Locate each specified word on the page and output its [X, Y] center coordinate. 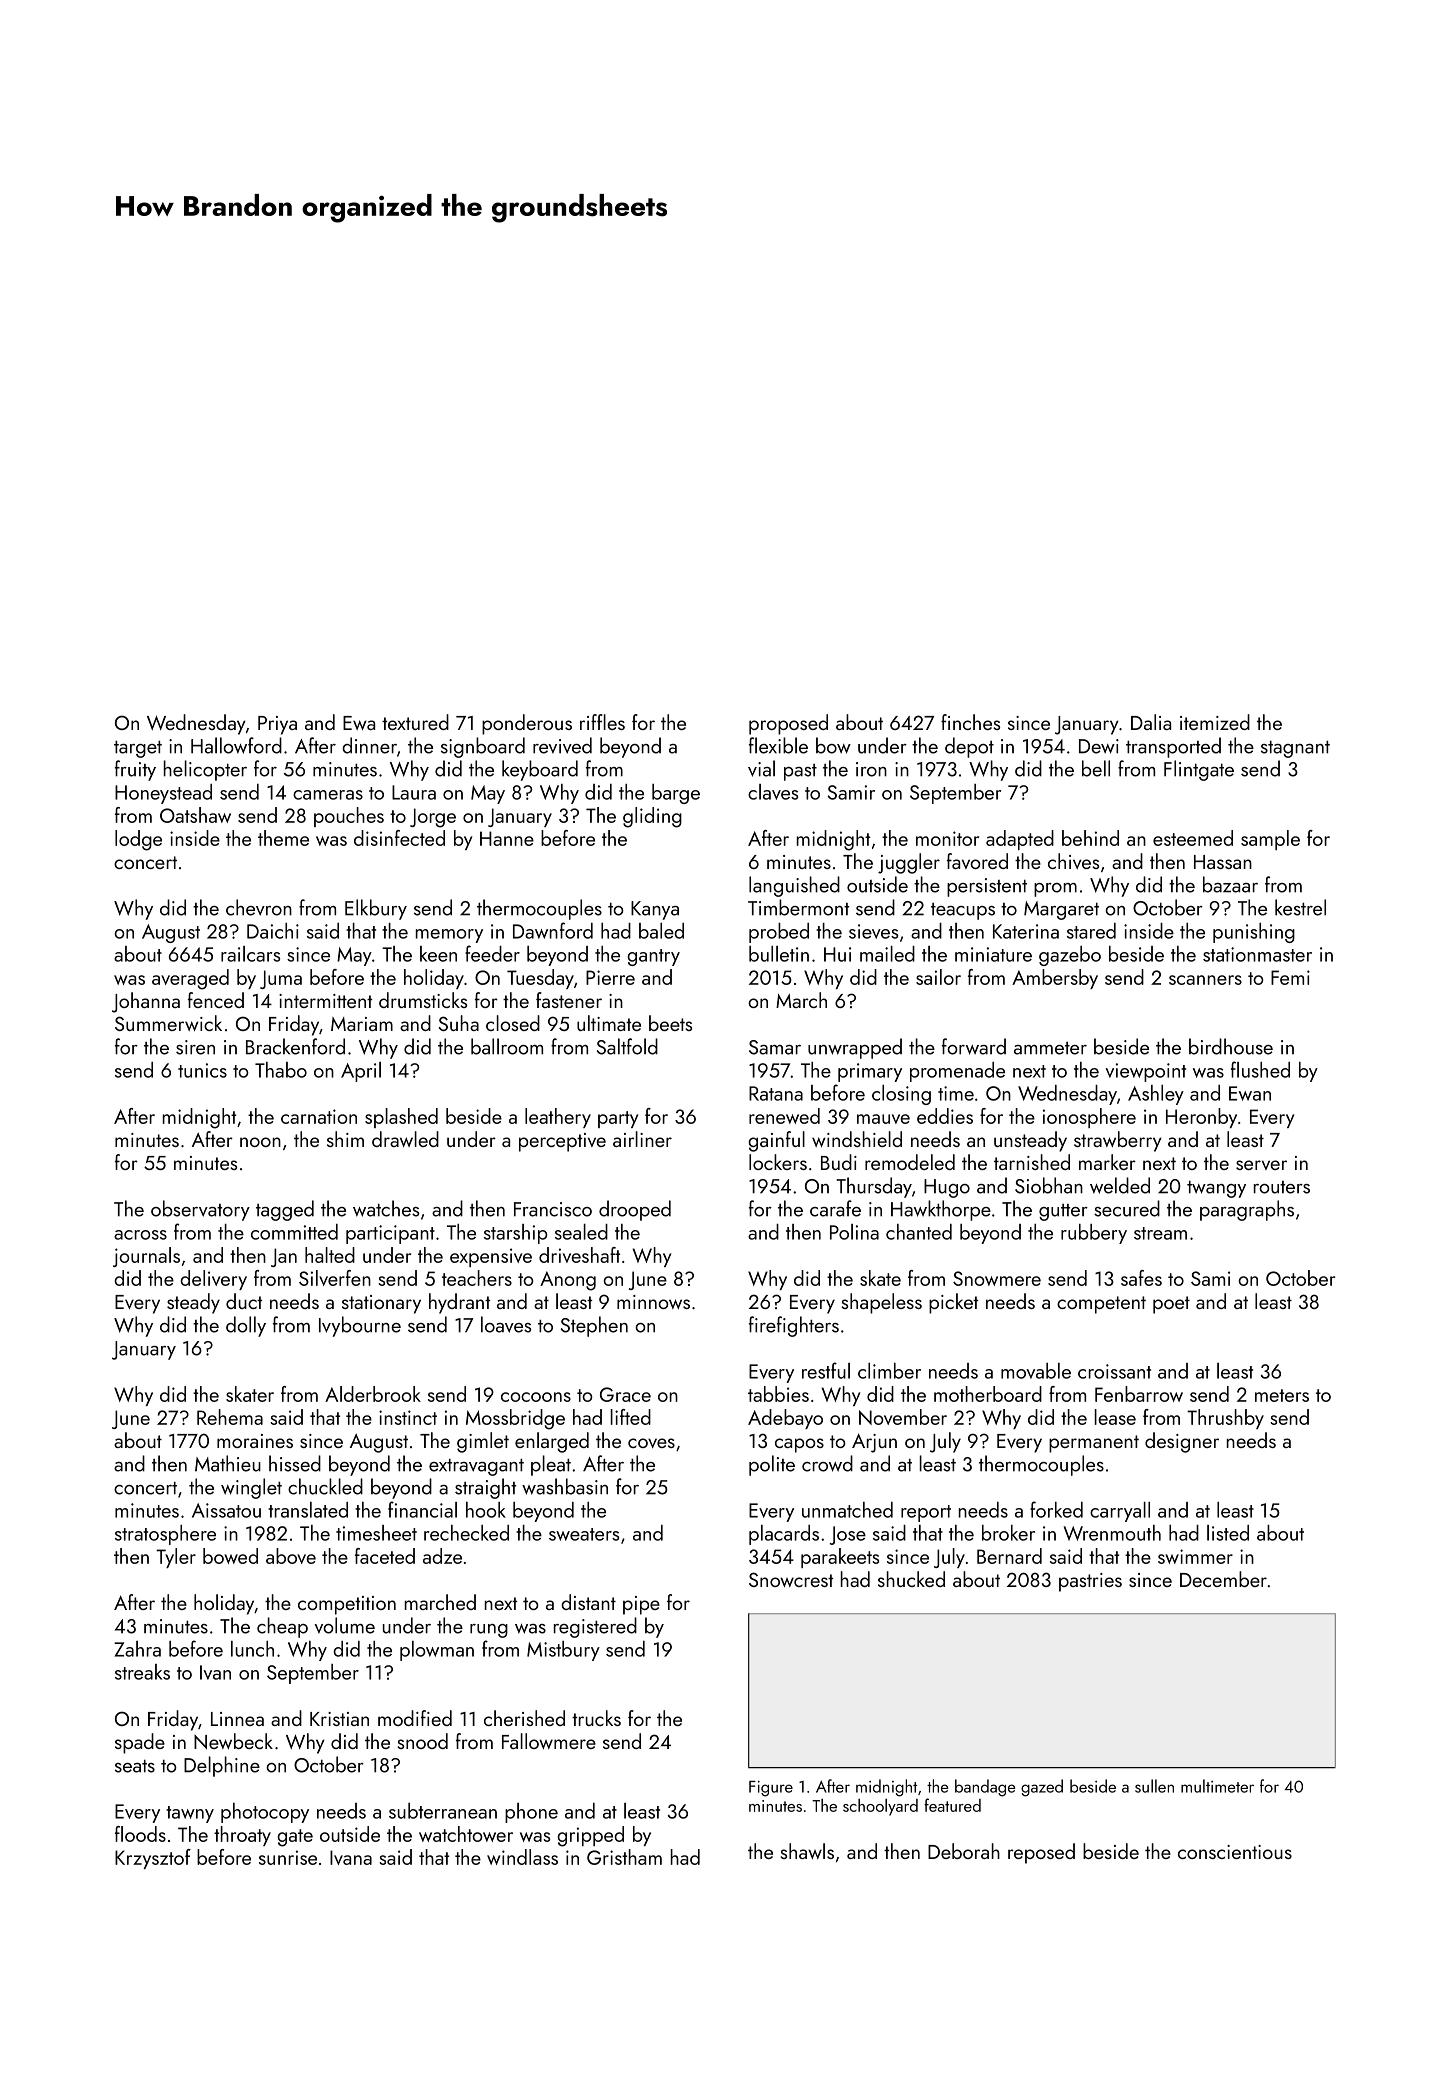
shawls [807, 1851]
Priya [277, 725]
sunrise [288, 1857]
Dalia [1151, 722]
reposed [1041, 1853]
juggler [909, 863]
